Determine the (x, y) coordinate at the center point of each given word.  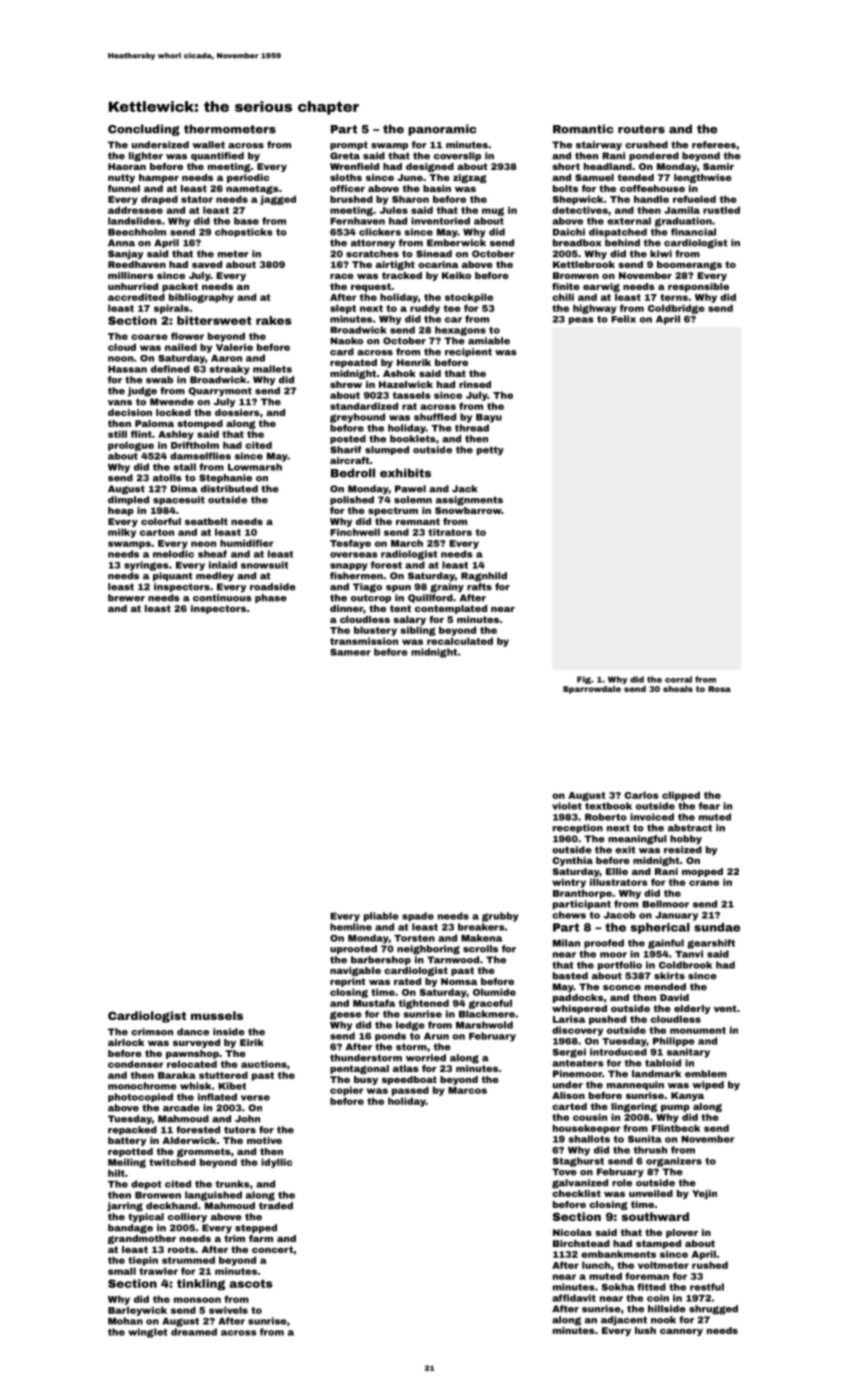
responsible (698, 287)
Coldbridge (676, 309)
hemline (351, 927)
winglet (147, 1333)
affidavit (574, 1298)
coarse (149, 337)
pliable (381, 917)
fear (709, 806)
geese (346, 1015)
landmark (656, 1074)
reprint (348, 982)
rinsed (475, 384)
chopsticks (244, 232)
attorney (373, 243)
